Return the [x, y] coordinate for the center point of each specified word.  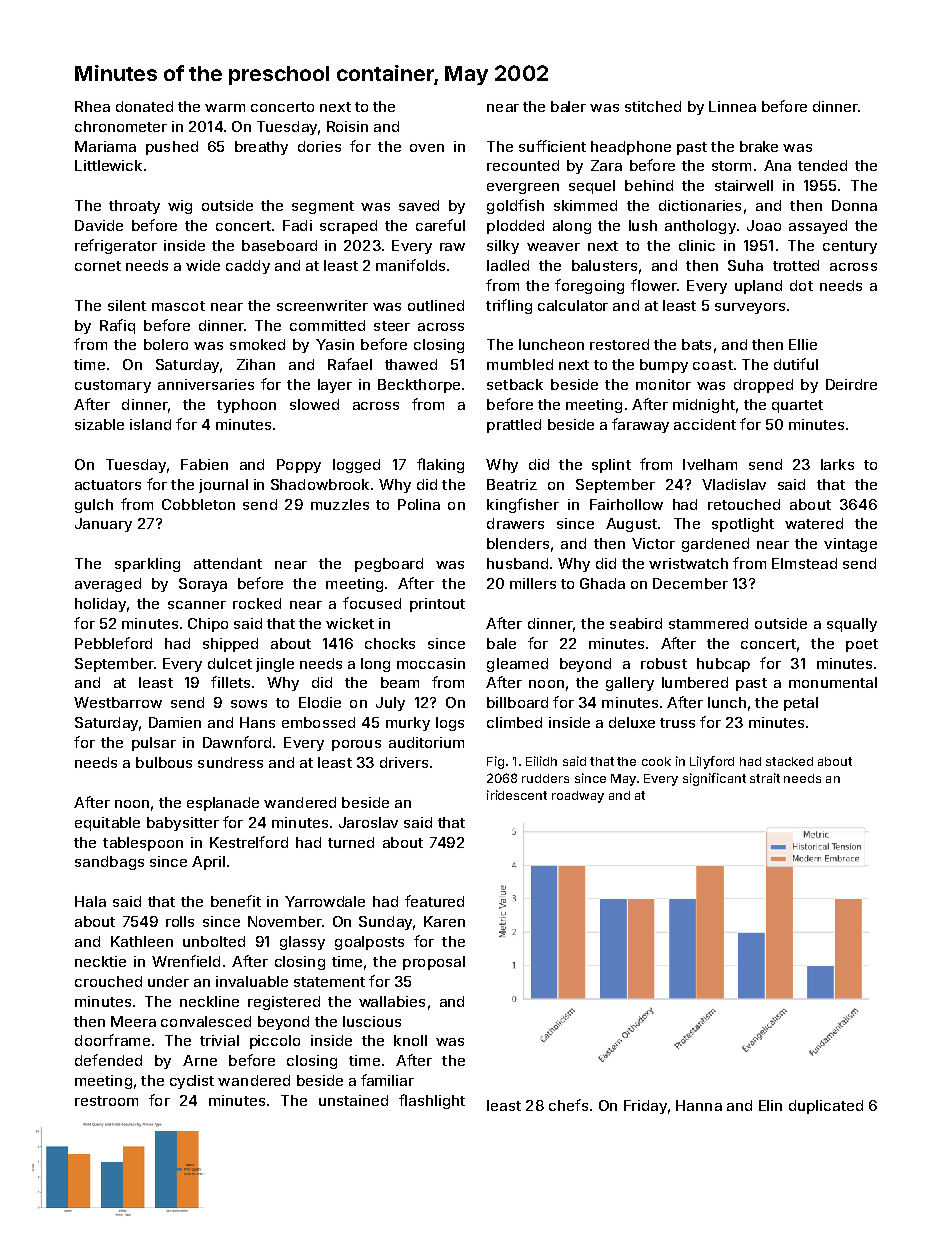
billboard [517, 702]
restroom [106, 1101]
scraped [348, 227]
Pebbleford [113, 643]
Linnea [732, 106]
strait [765, 778]
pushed [172, 148]
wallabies [392, 1001]
